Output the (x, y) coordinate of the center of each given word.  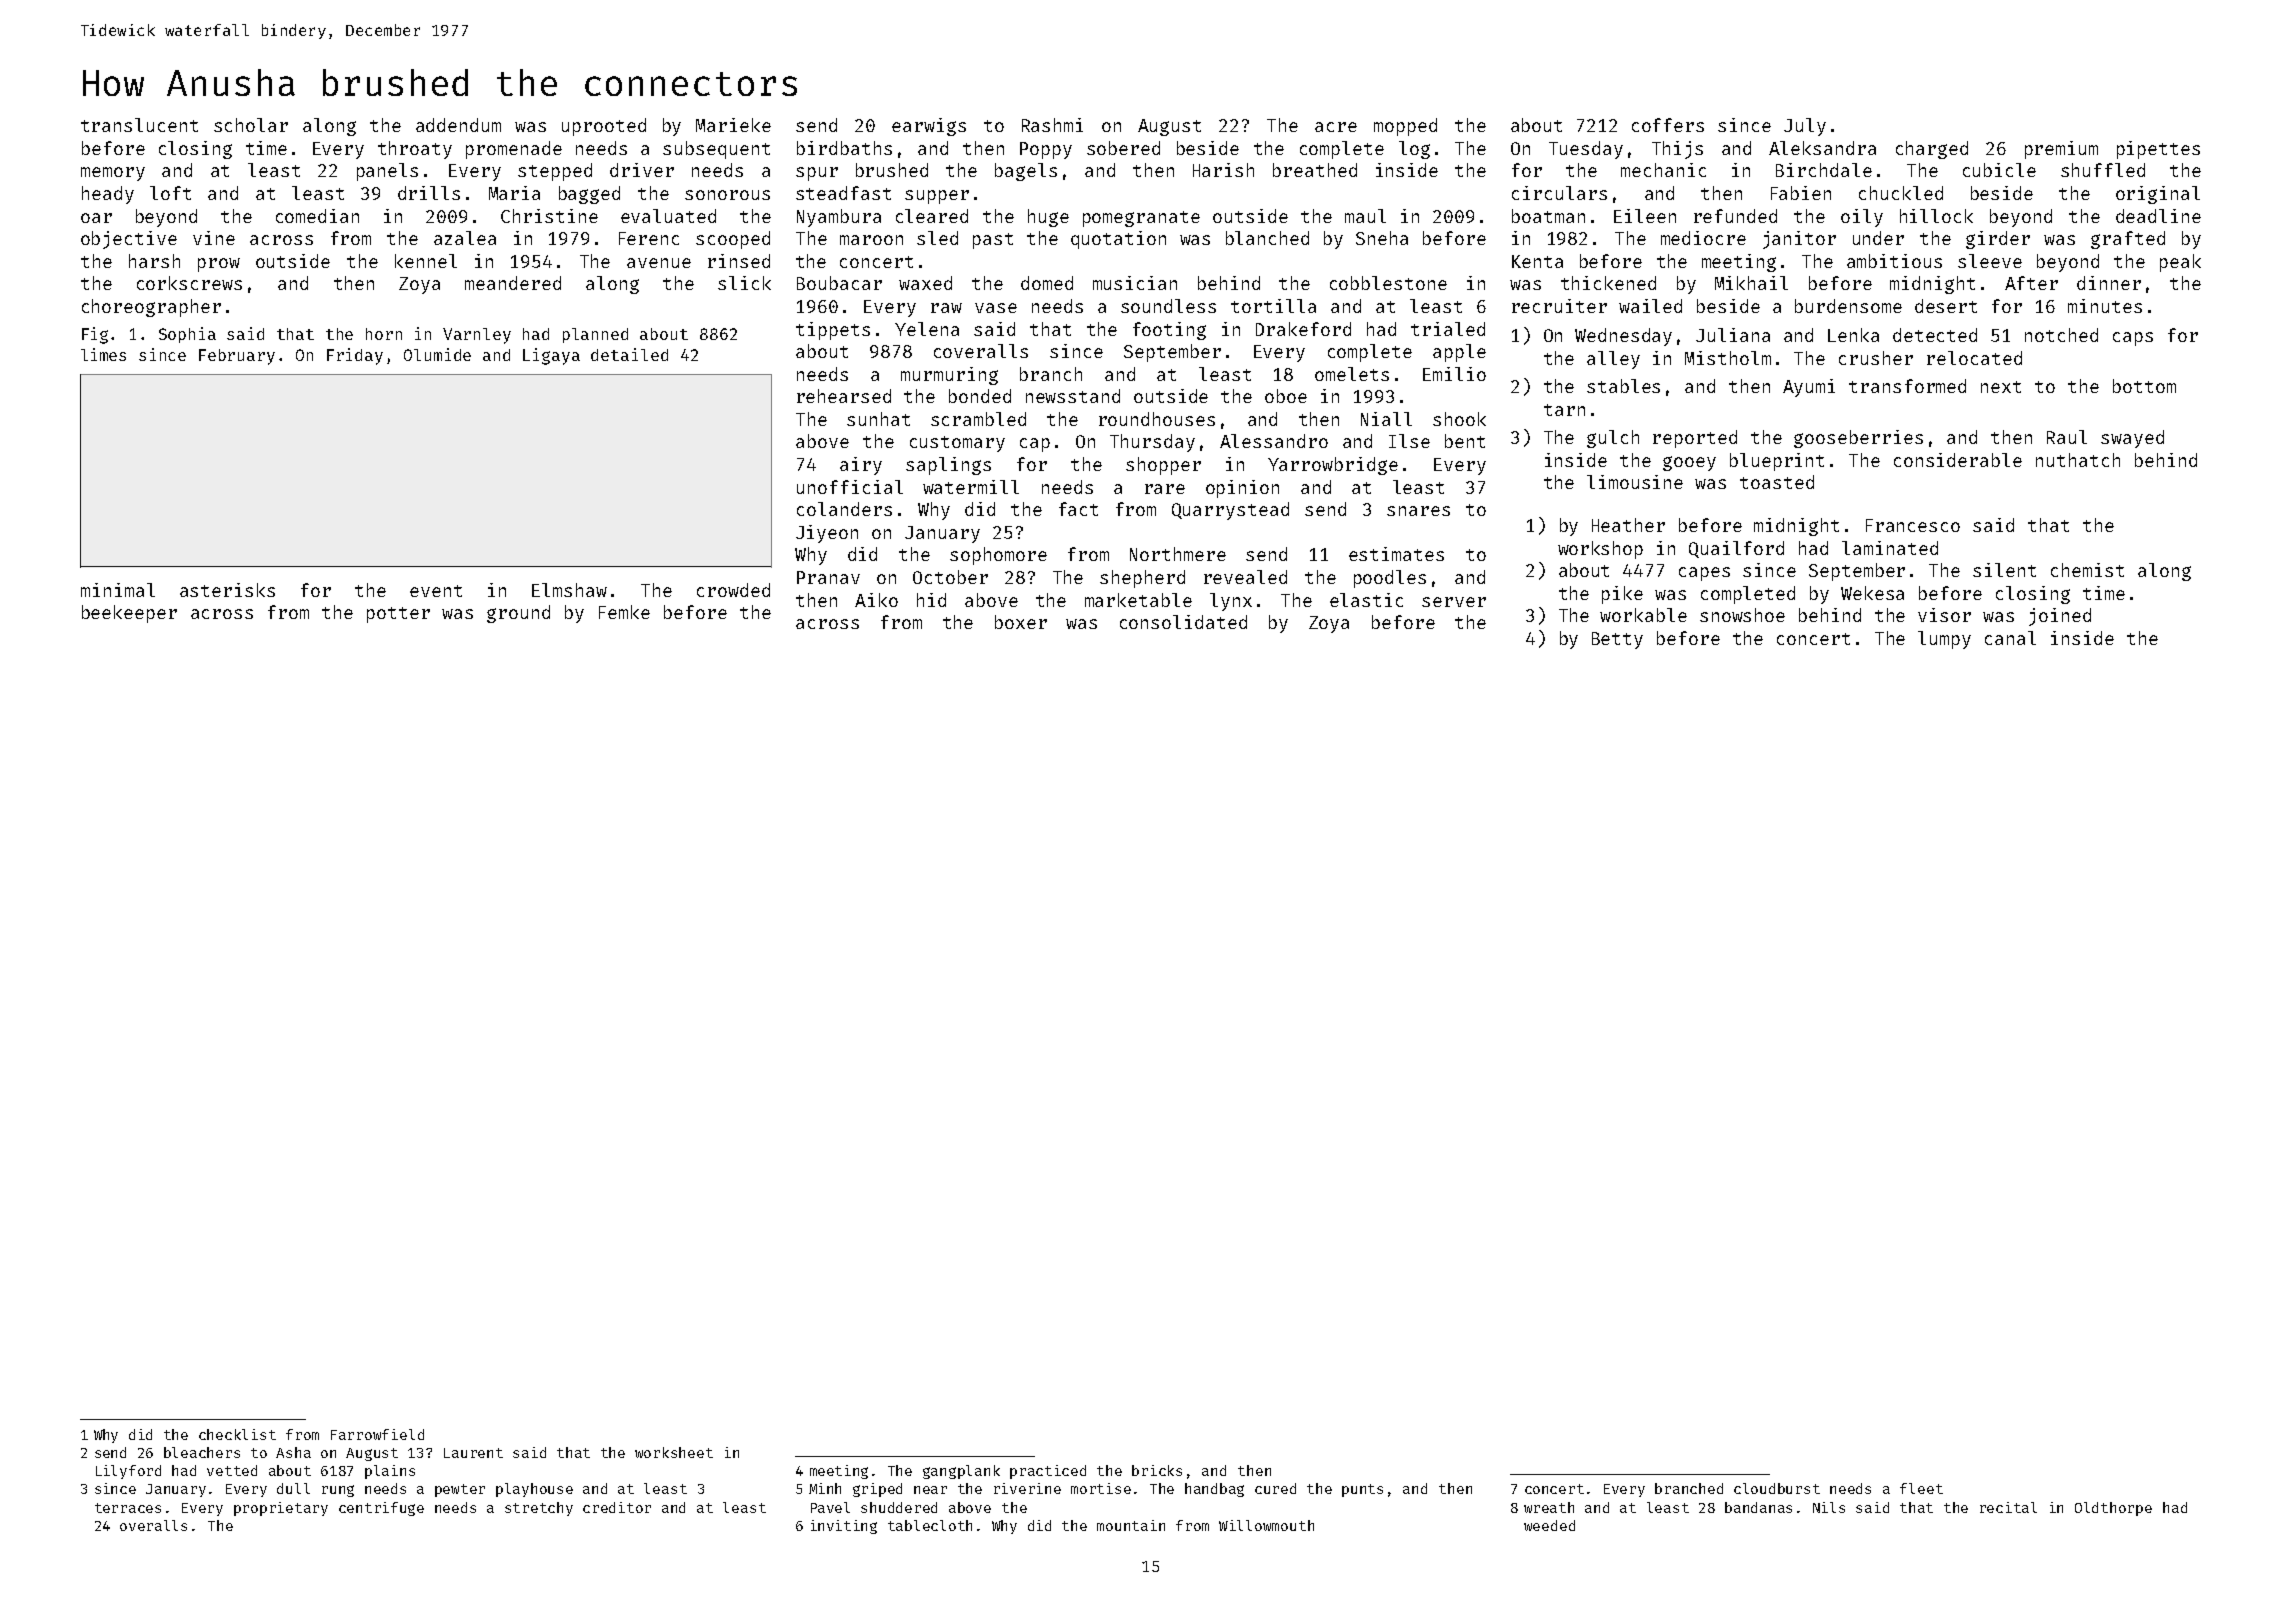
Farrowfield (377, 1434)
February (237, 357)
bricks (1157, 1470)
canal (2010, 638)
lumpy (1944, 640)
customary (957, 444)
